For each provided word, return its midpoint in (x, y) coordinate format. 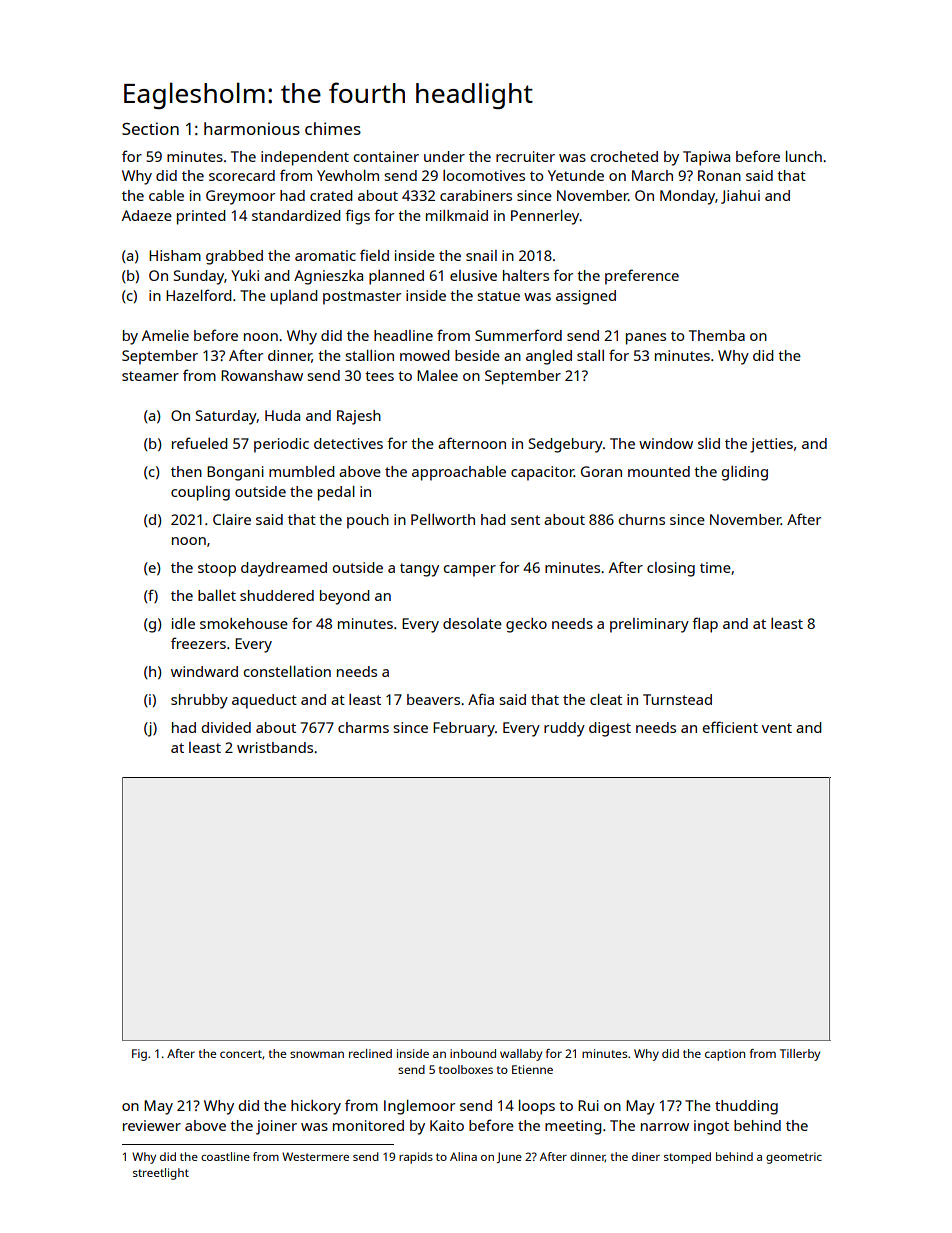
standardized (296, 215)
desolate (472, 623)
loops (537, 1107)
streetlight (161, 1174)
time (715, 567)
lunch (804, 156)
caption (725, 1055)
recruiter (525, 156)
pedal (336, 493)
